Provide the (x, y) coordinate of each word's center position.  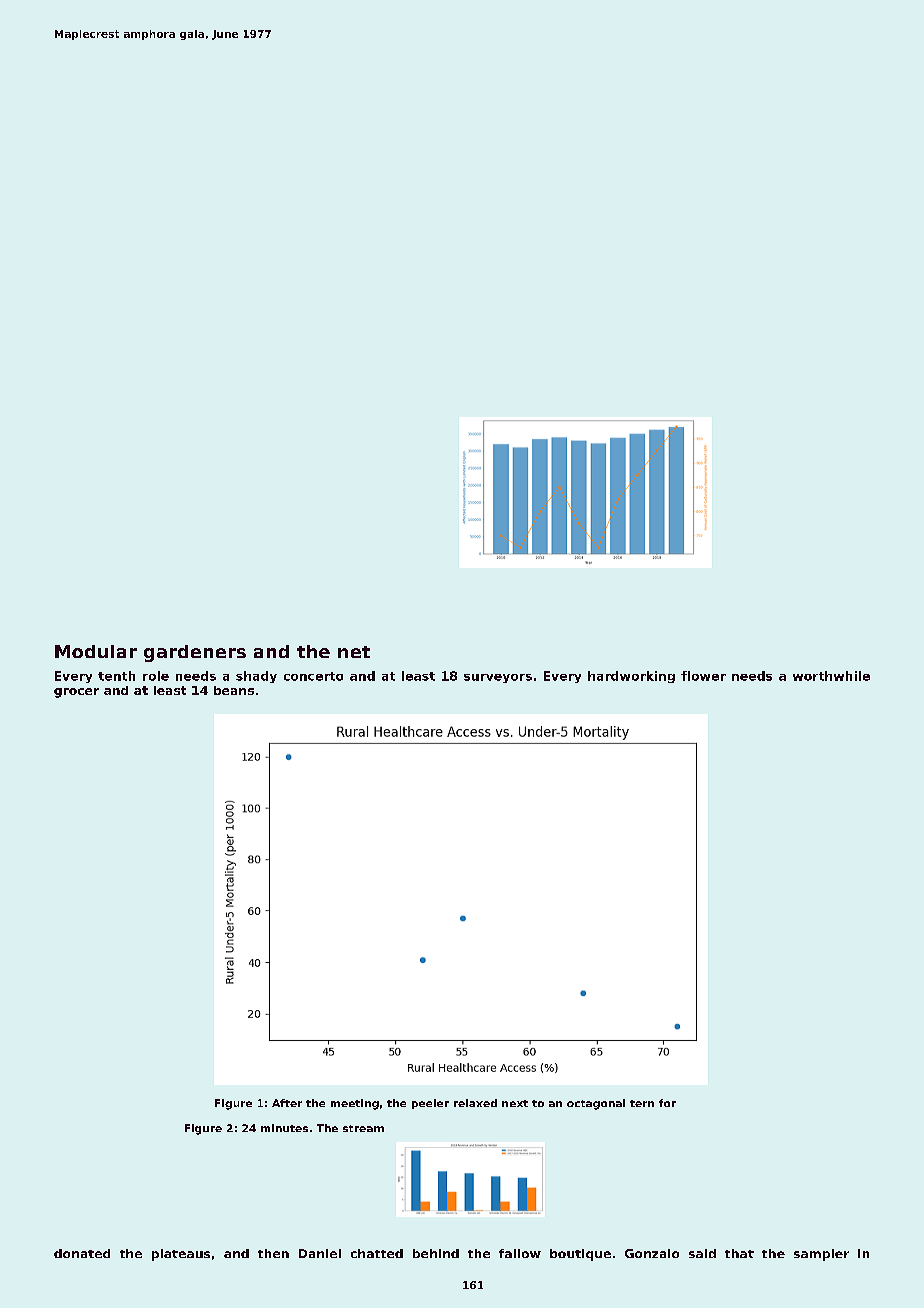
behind (436, 1253)
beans (234, 690)
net (354, 652)
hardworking (631, 677)
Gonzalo (652, 1253)
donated (82, 1253)
